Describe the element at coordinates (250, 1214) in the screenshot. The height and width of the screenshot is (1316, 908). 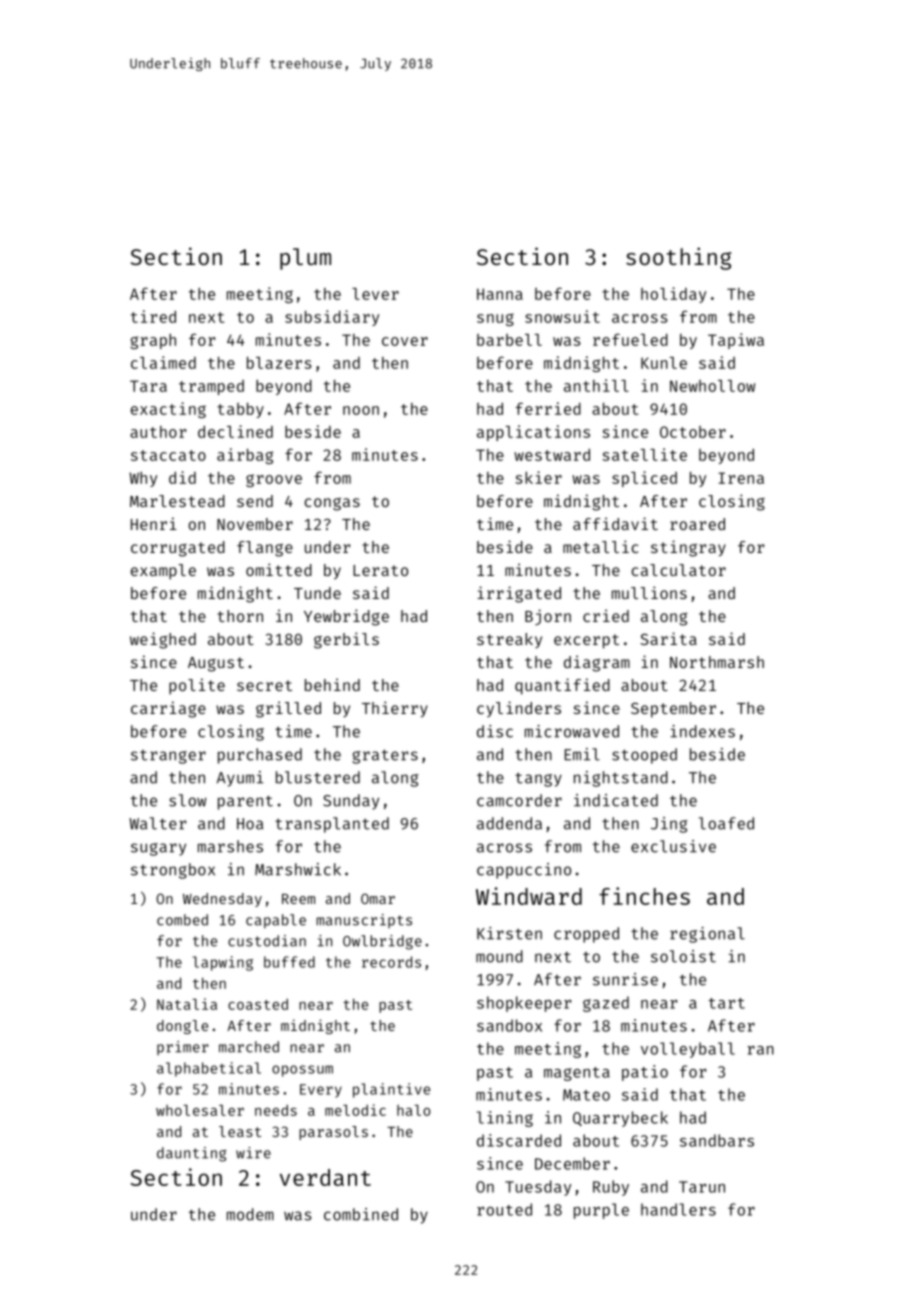
I see `modem` at that location.
